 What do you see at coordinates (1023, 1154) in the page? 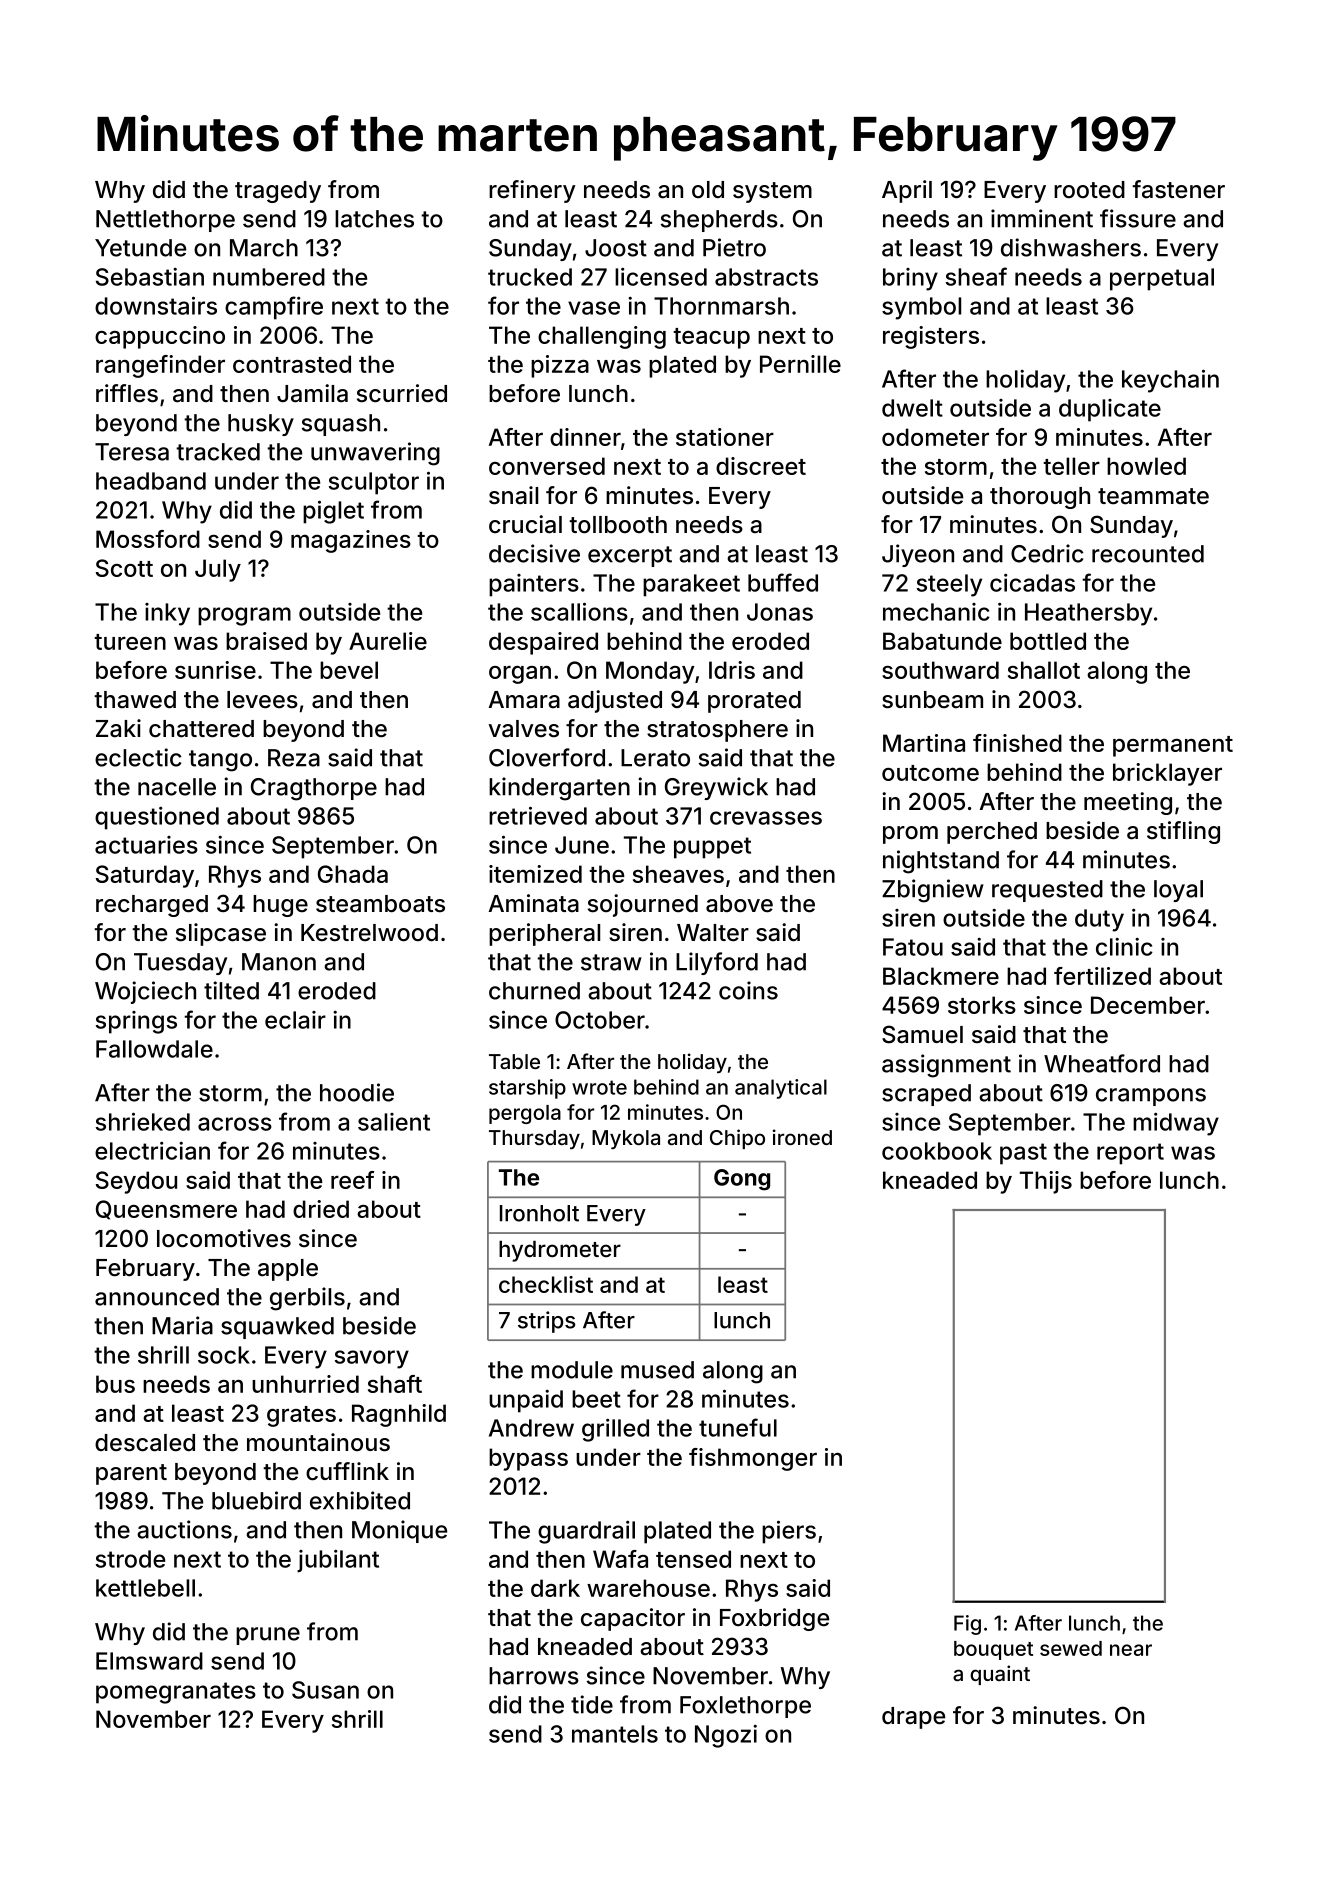
I see `past` at bounding box center [1023, 1154].
